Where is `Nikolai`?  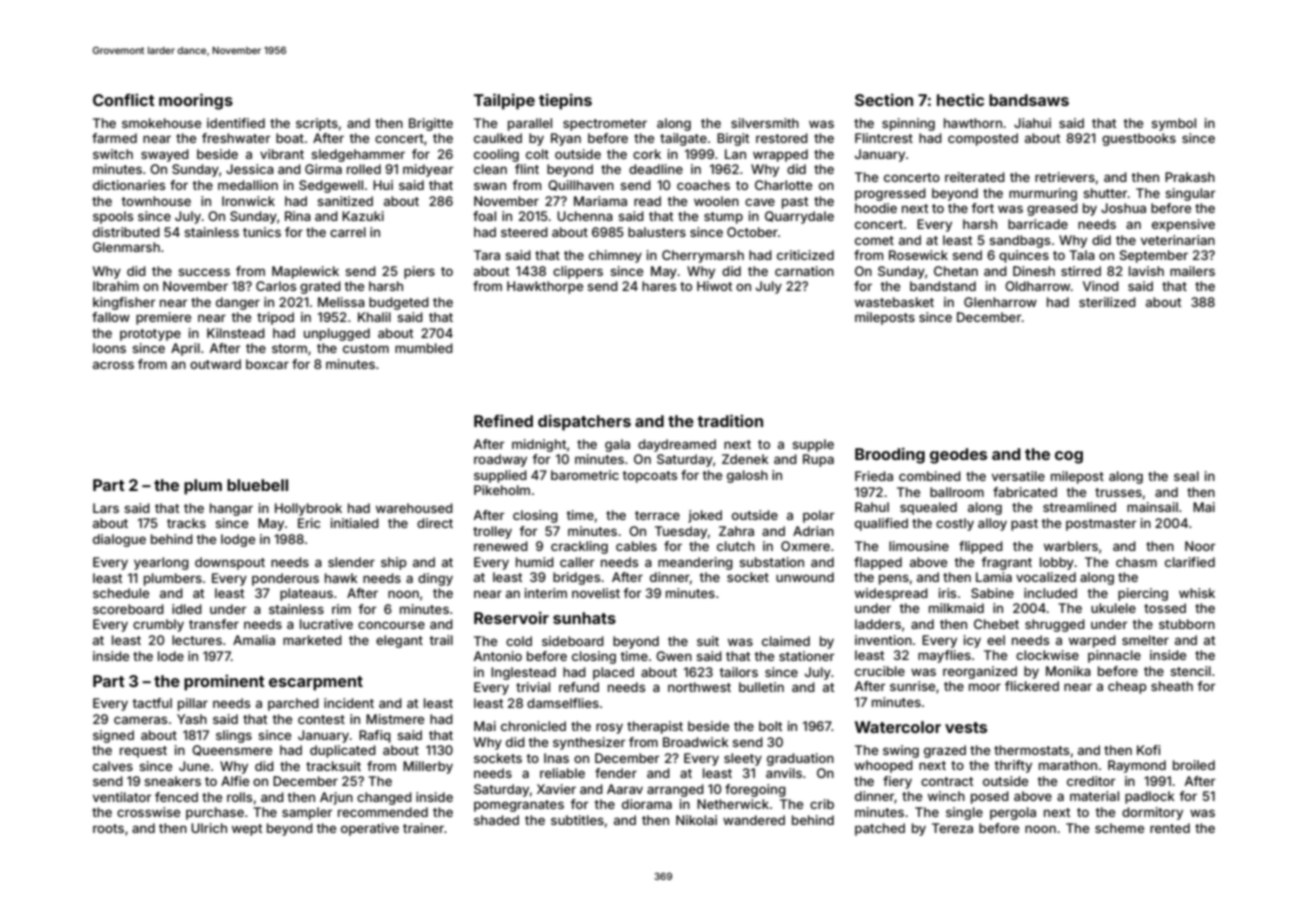
Nikolai is located at coordinates (696, 820).
